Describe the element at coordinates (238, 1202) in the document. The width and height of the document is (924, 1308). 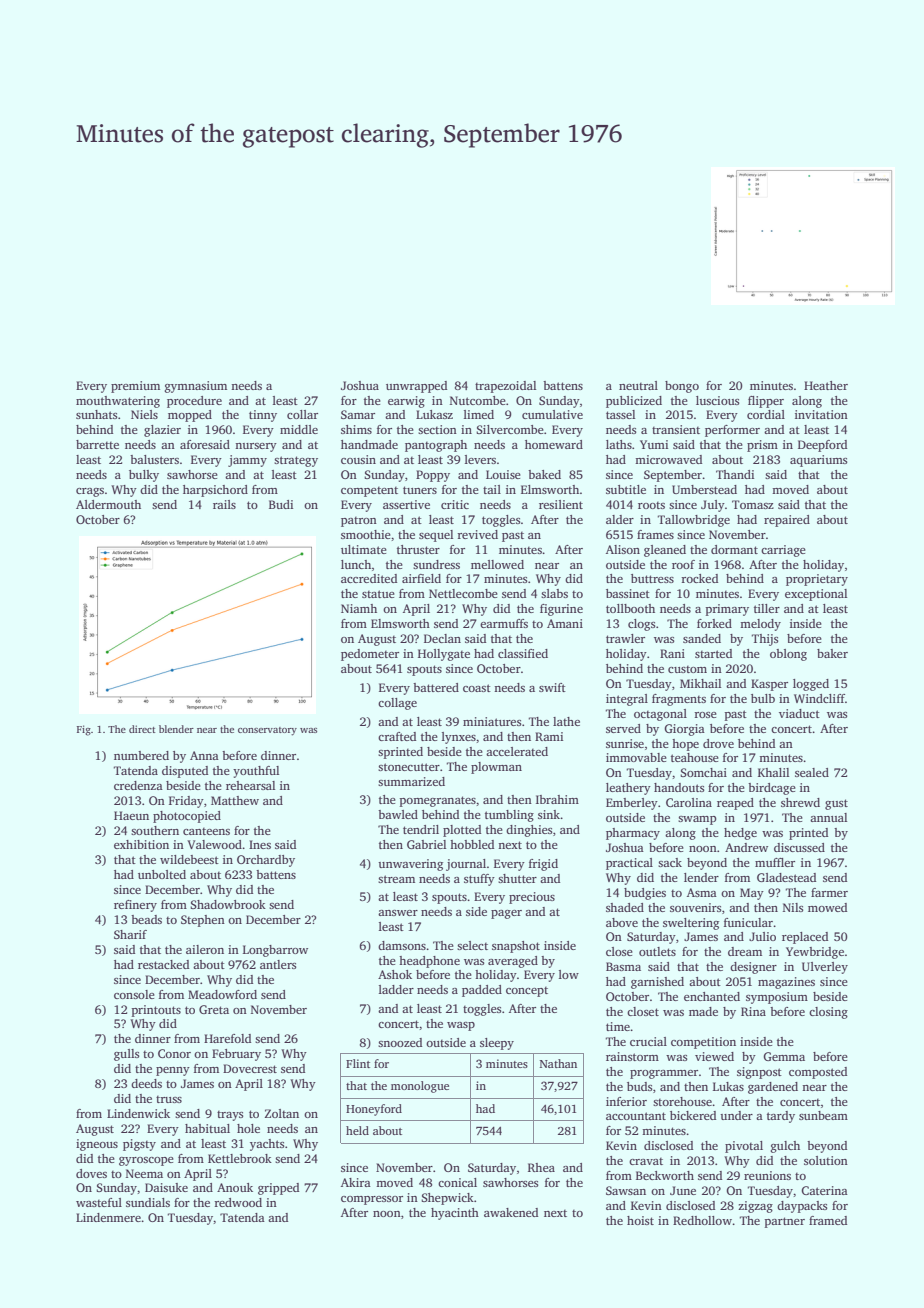
I see `redwood` at that location.
